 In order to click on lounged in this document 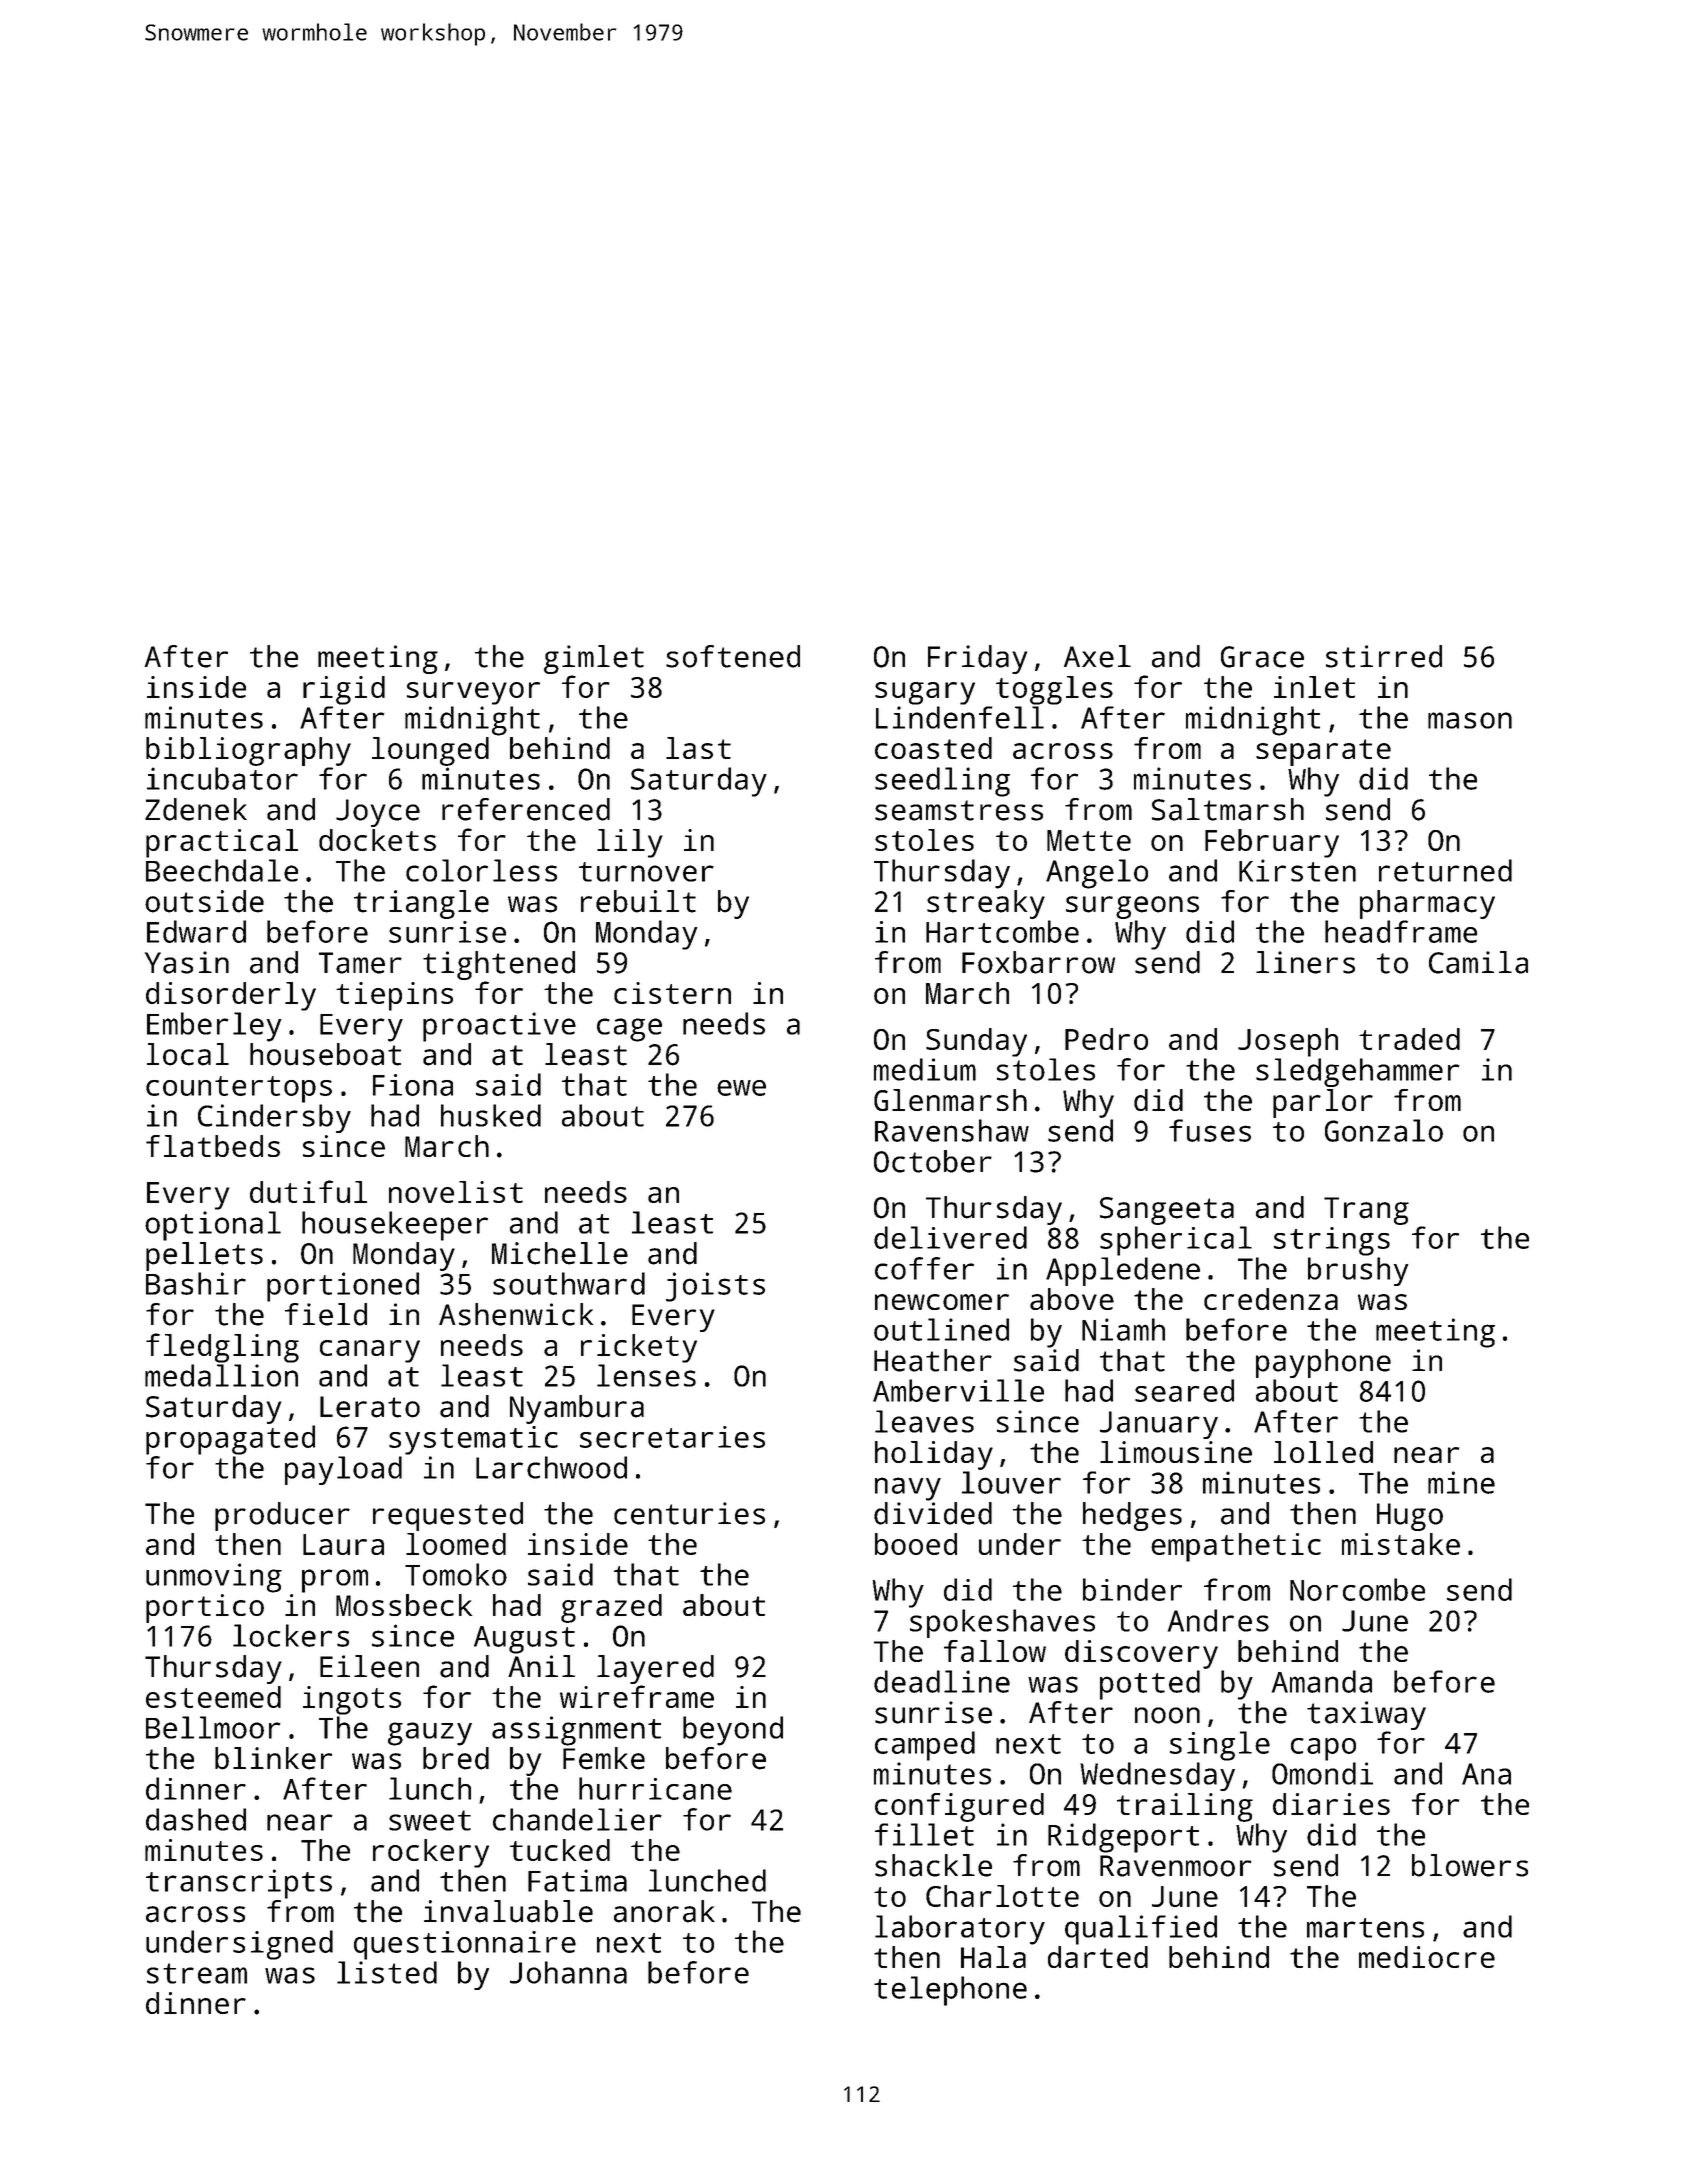, I will do `click(430, 751)`.
